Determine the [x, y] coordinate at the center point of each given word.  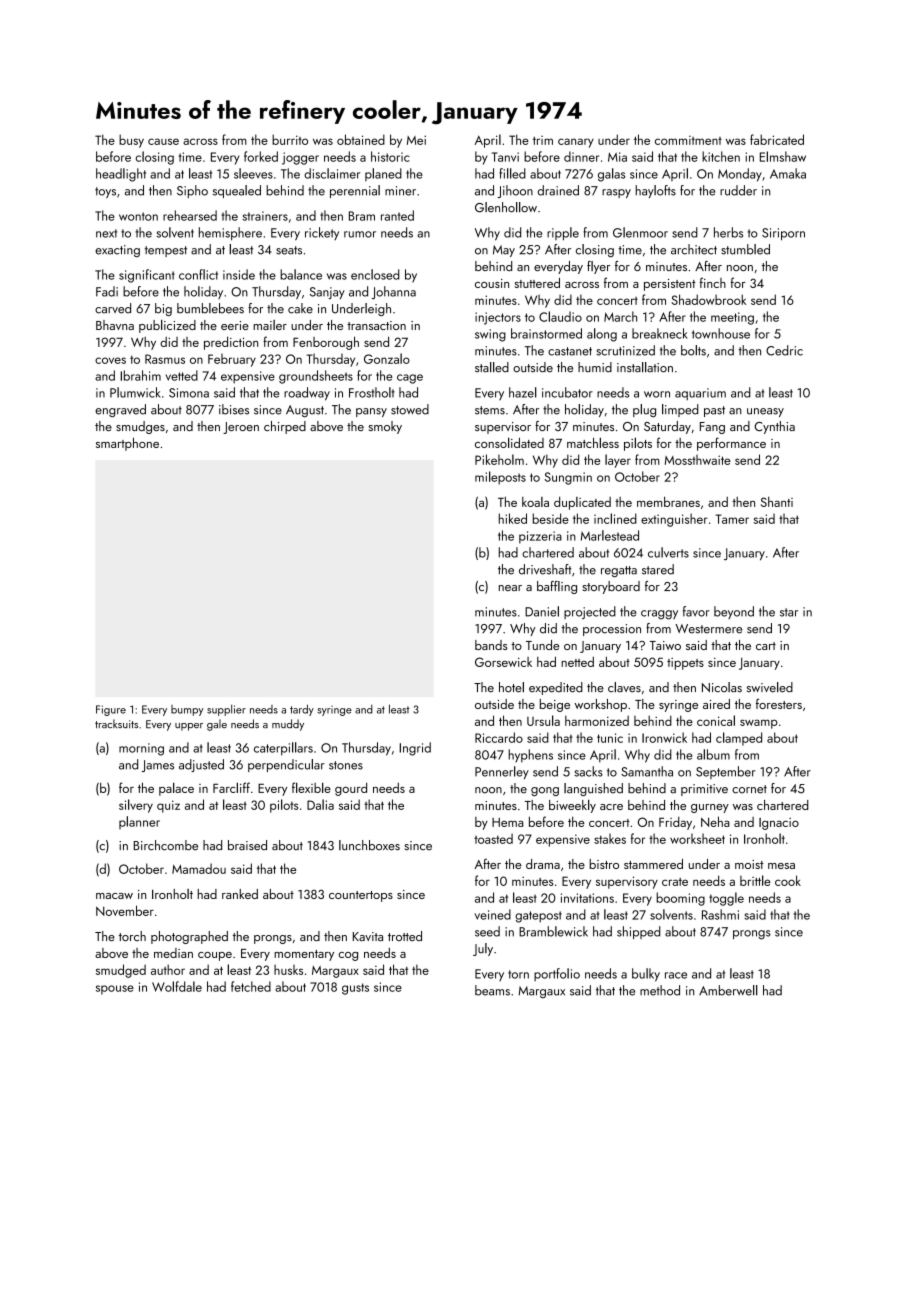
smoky [385, 427]
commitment [688, 140]
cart [766, 646]
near [510, 588]
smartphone [127, 444]
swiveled [770, 687]
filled [512, 173]
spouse [115, 990]
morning [141, 749]
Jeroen [241, 428]
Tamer [732, 519]
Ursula [543, 720]
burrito [290, 139]
